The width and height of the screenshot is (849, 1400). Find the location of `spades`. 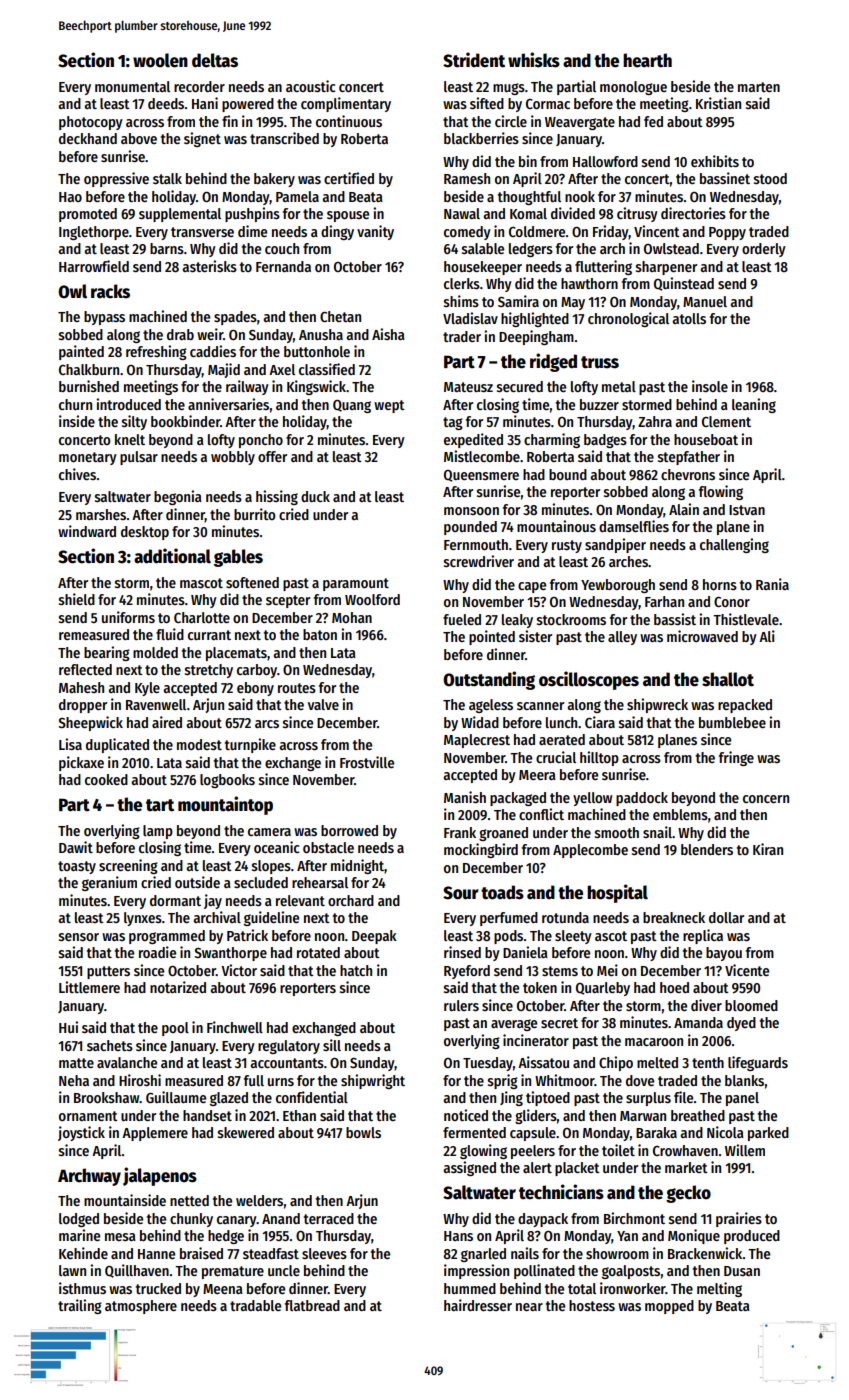

spades is located at coordinates (235, 318).
